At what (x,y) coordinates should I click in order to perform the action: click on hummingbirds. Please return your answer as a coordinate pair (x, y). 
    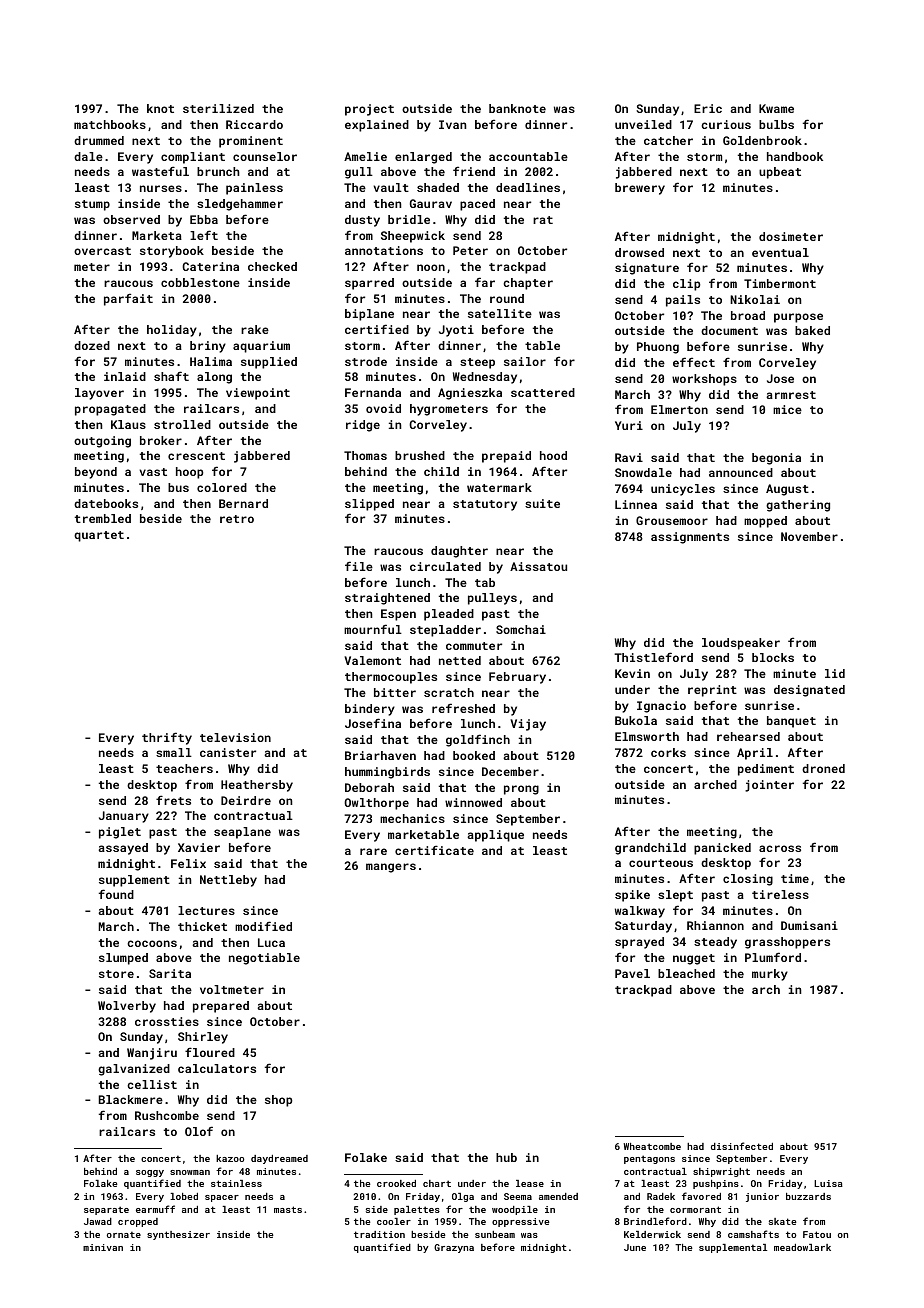
    Looking at the image, I should click on (387, 773).
